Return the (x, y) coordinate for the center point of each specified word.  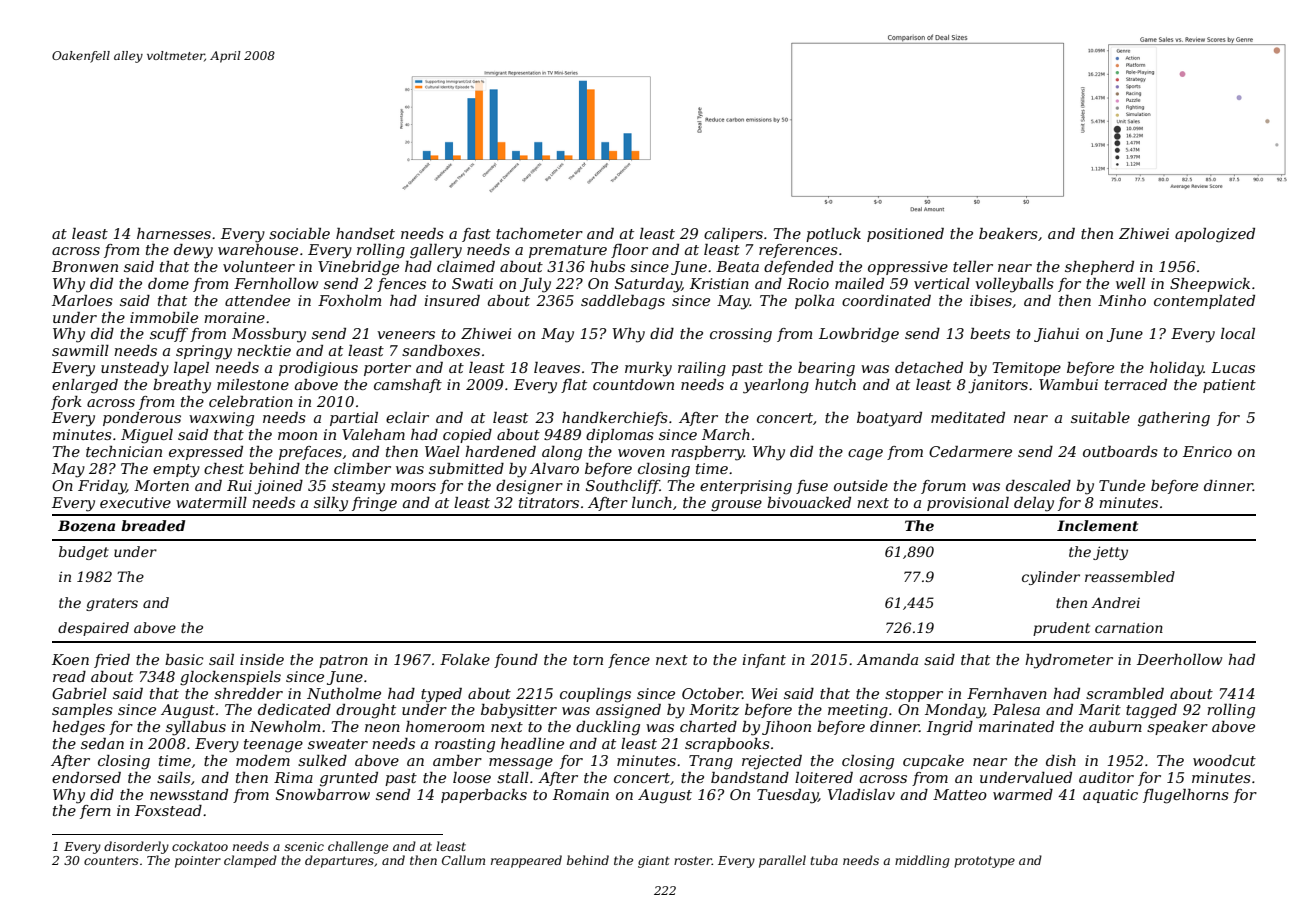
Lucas (1233, 367)
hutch (835, 384)
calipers (733, 235)
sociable (299, 233)
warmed (1023, 794)
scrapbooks (727, 745)
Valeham (373, 434)
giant (654, 862)
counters (111, 860)
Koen (70, 659)
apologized (1215, 235)
